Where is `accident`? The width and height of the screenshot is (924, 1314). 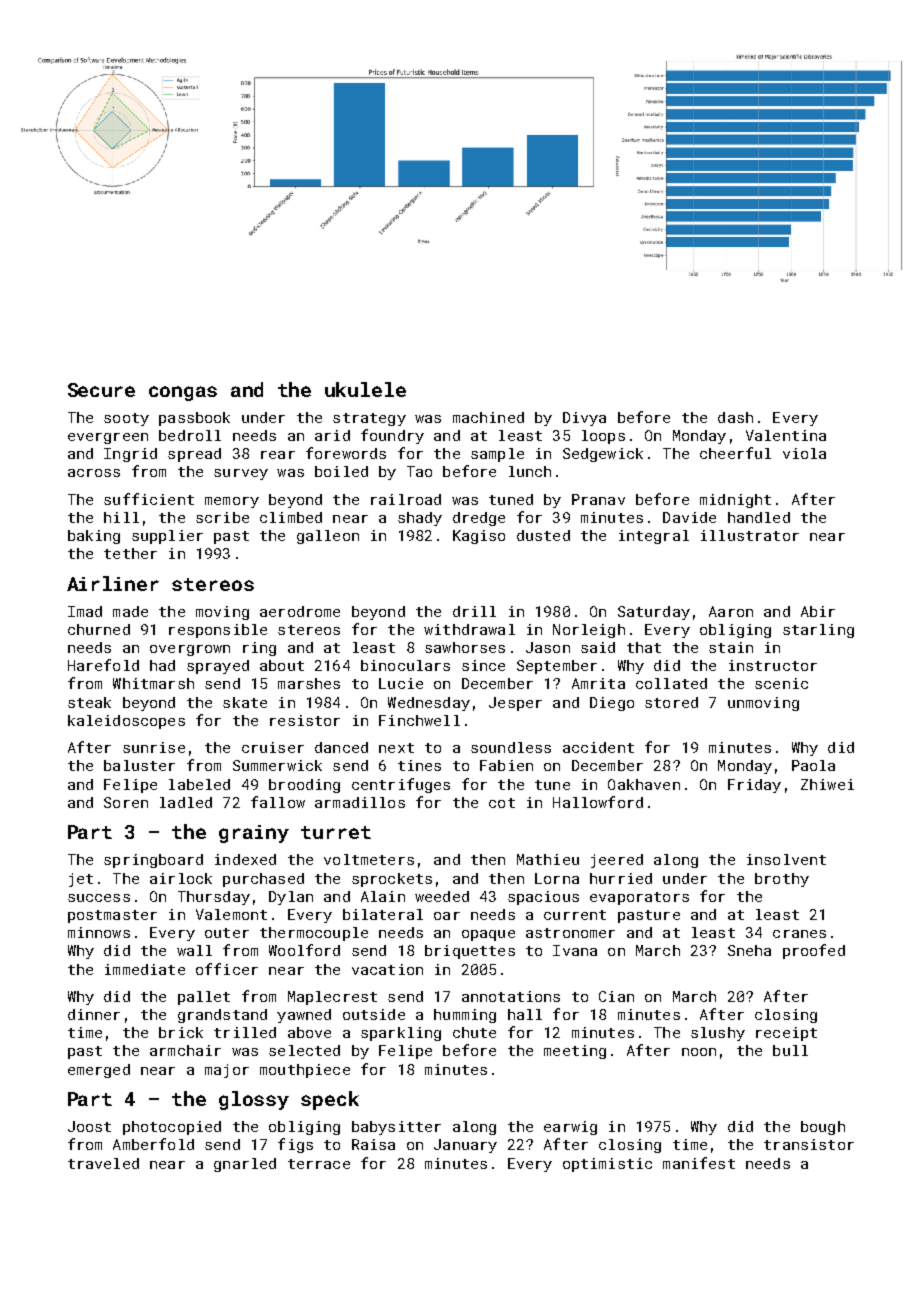
accident is located at coordinates (598, 747).
